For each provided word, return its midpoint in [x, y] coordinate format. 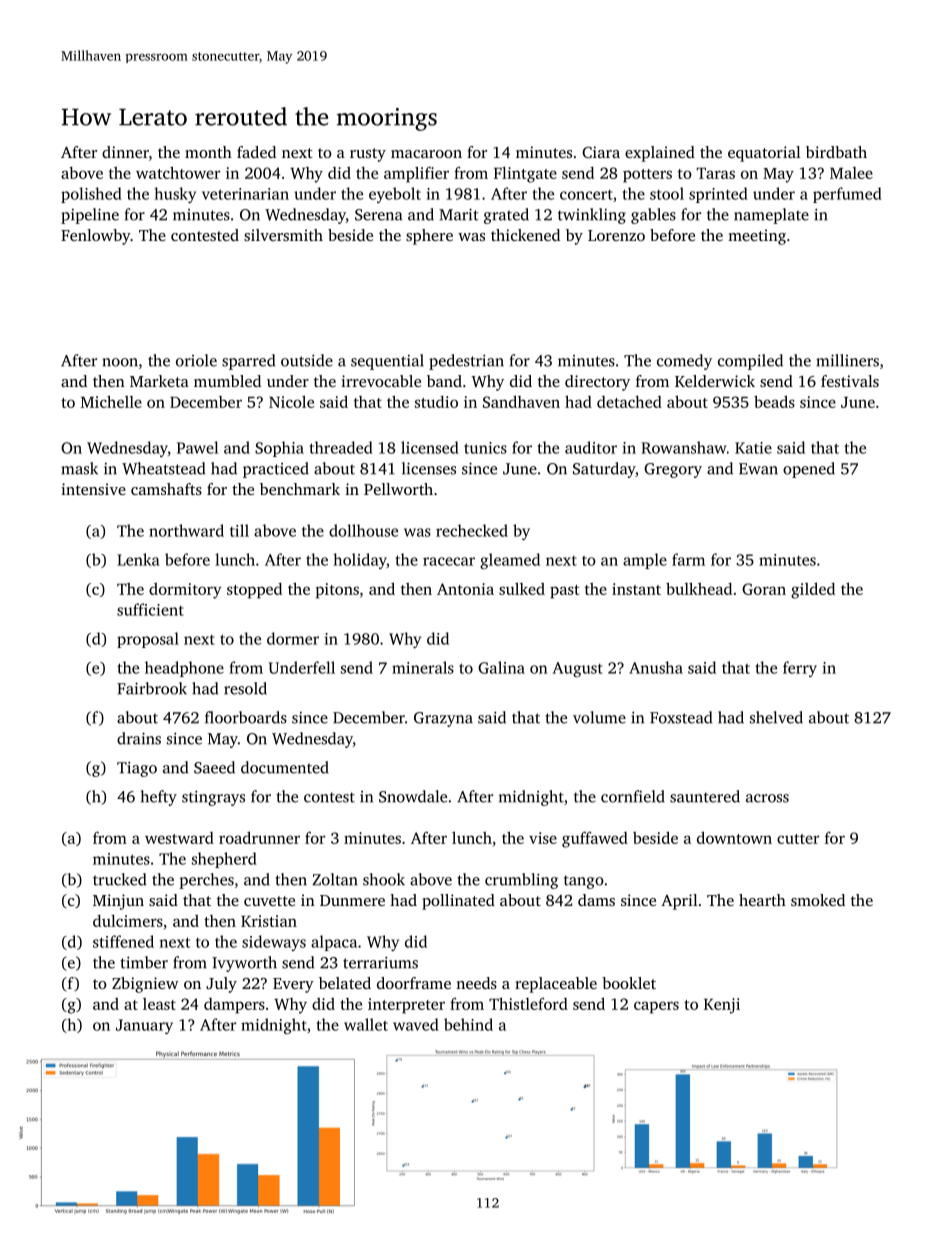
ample [645, 561]
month [208, 152]
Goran [764, 589]
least [159, 1004]
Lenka [138, 559]
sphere [429, 237]
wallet [366, 1024]
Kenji [722, 1006]
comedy [684, 362]
